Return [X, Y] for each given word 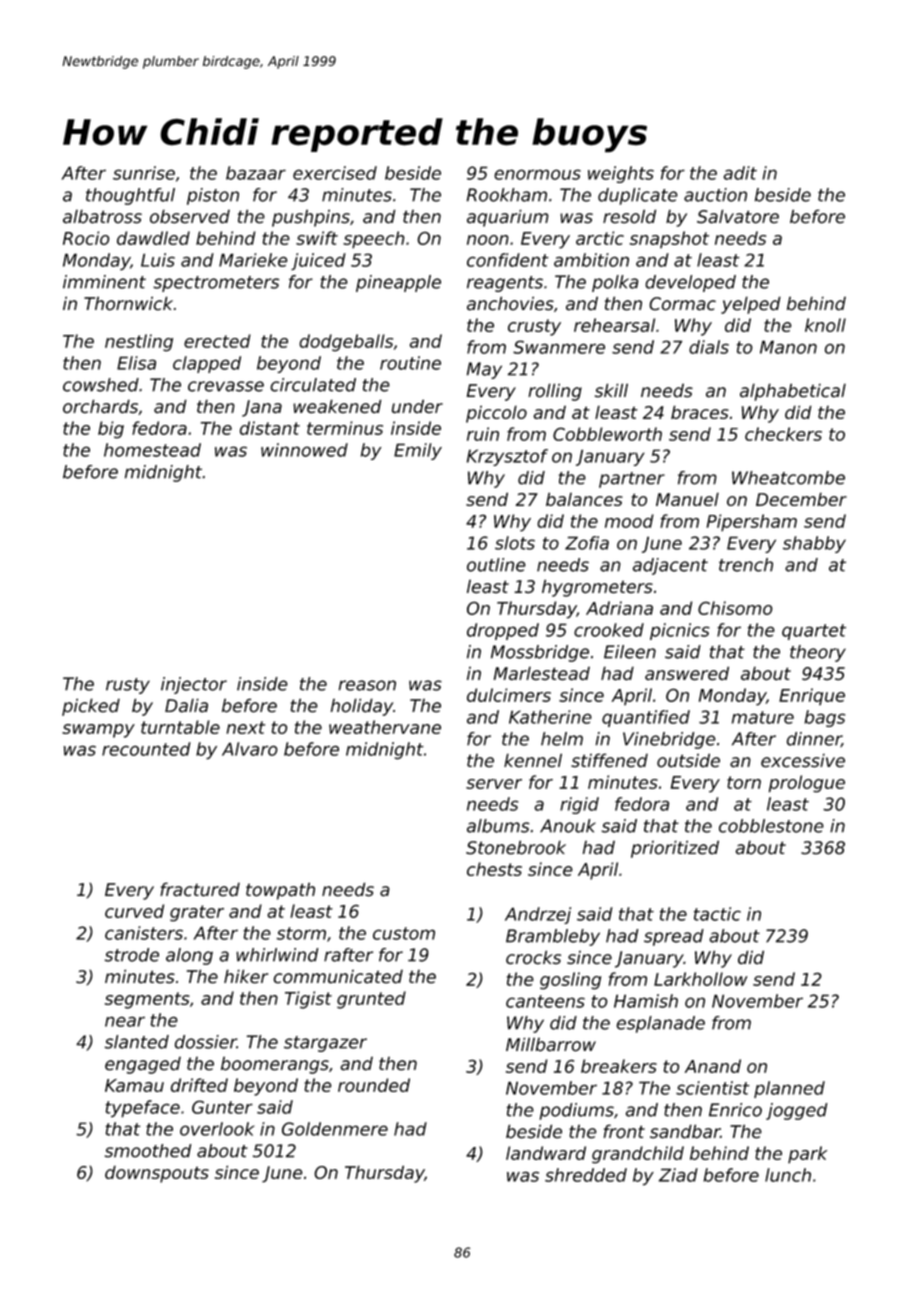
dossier [206, 1042]
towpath [280, 891]
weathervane [385, 727]
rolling [555, 392]
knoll [825, 325]
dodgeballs [346, 343]
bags [824, 718]
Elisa [136, 363]
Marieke [253, 260]
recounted [146, 749]
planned [789, 1089]
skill [611, 390]
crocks [533, 957]
